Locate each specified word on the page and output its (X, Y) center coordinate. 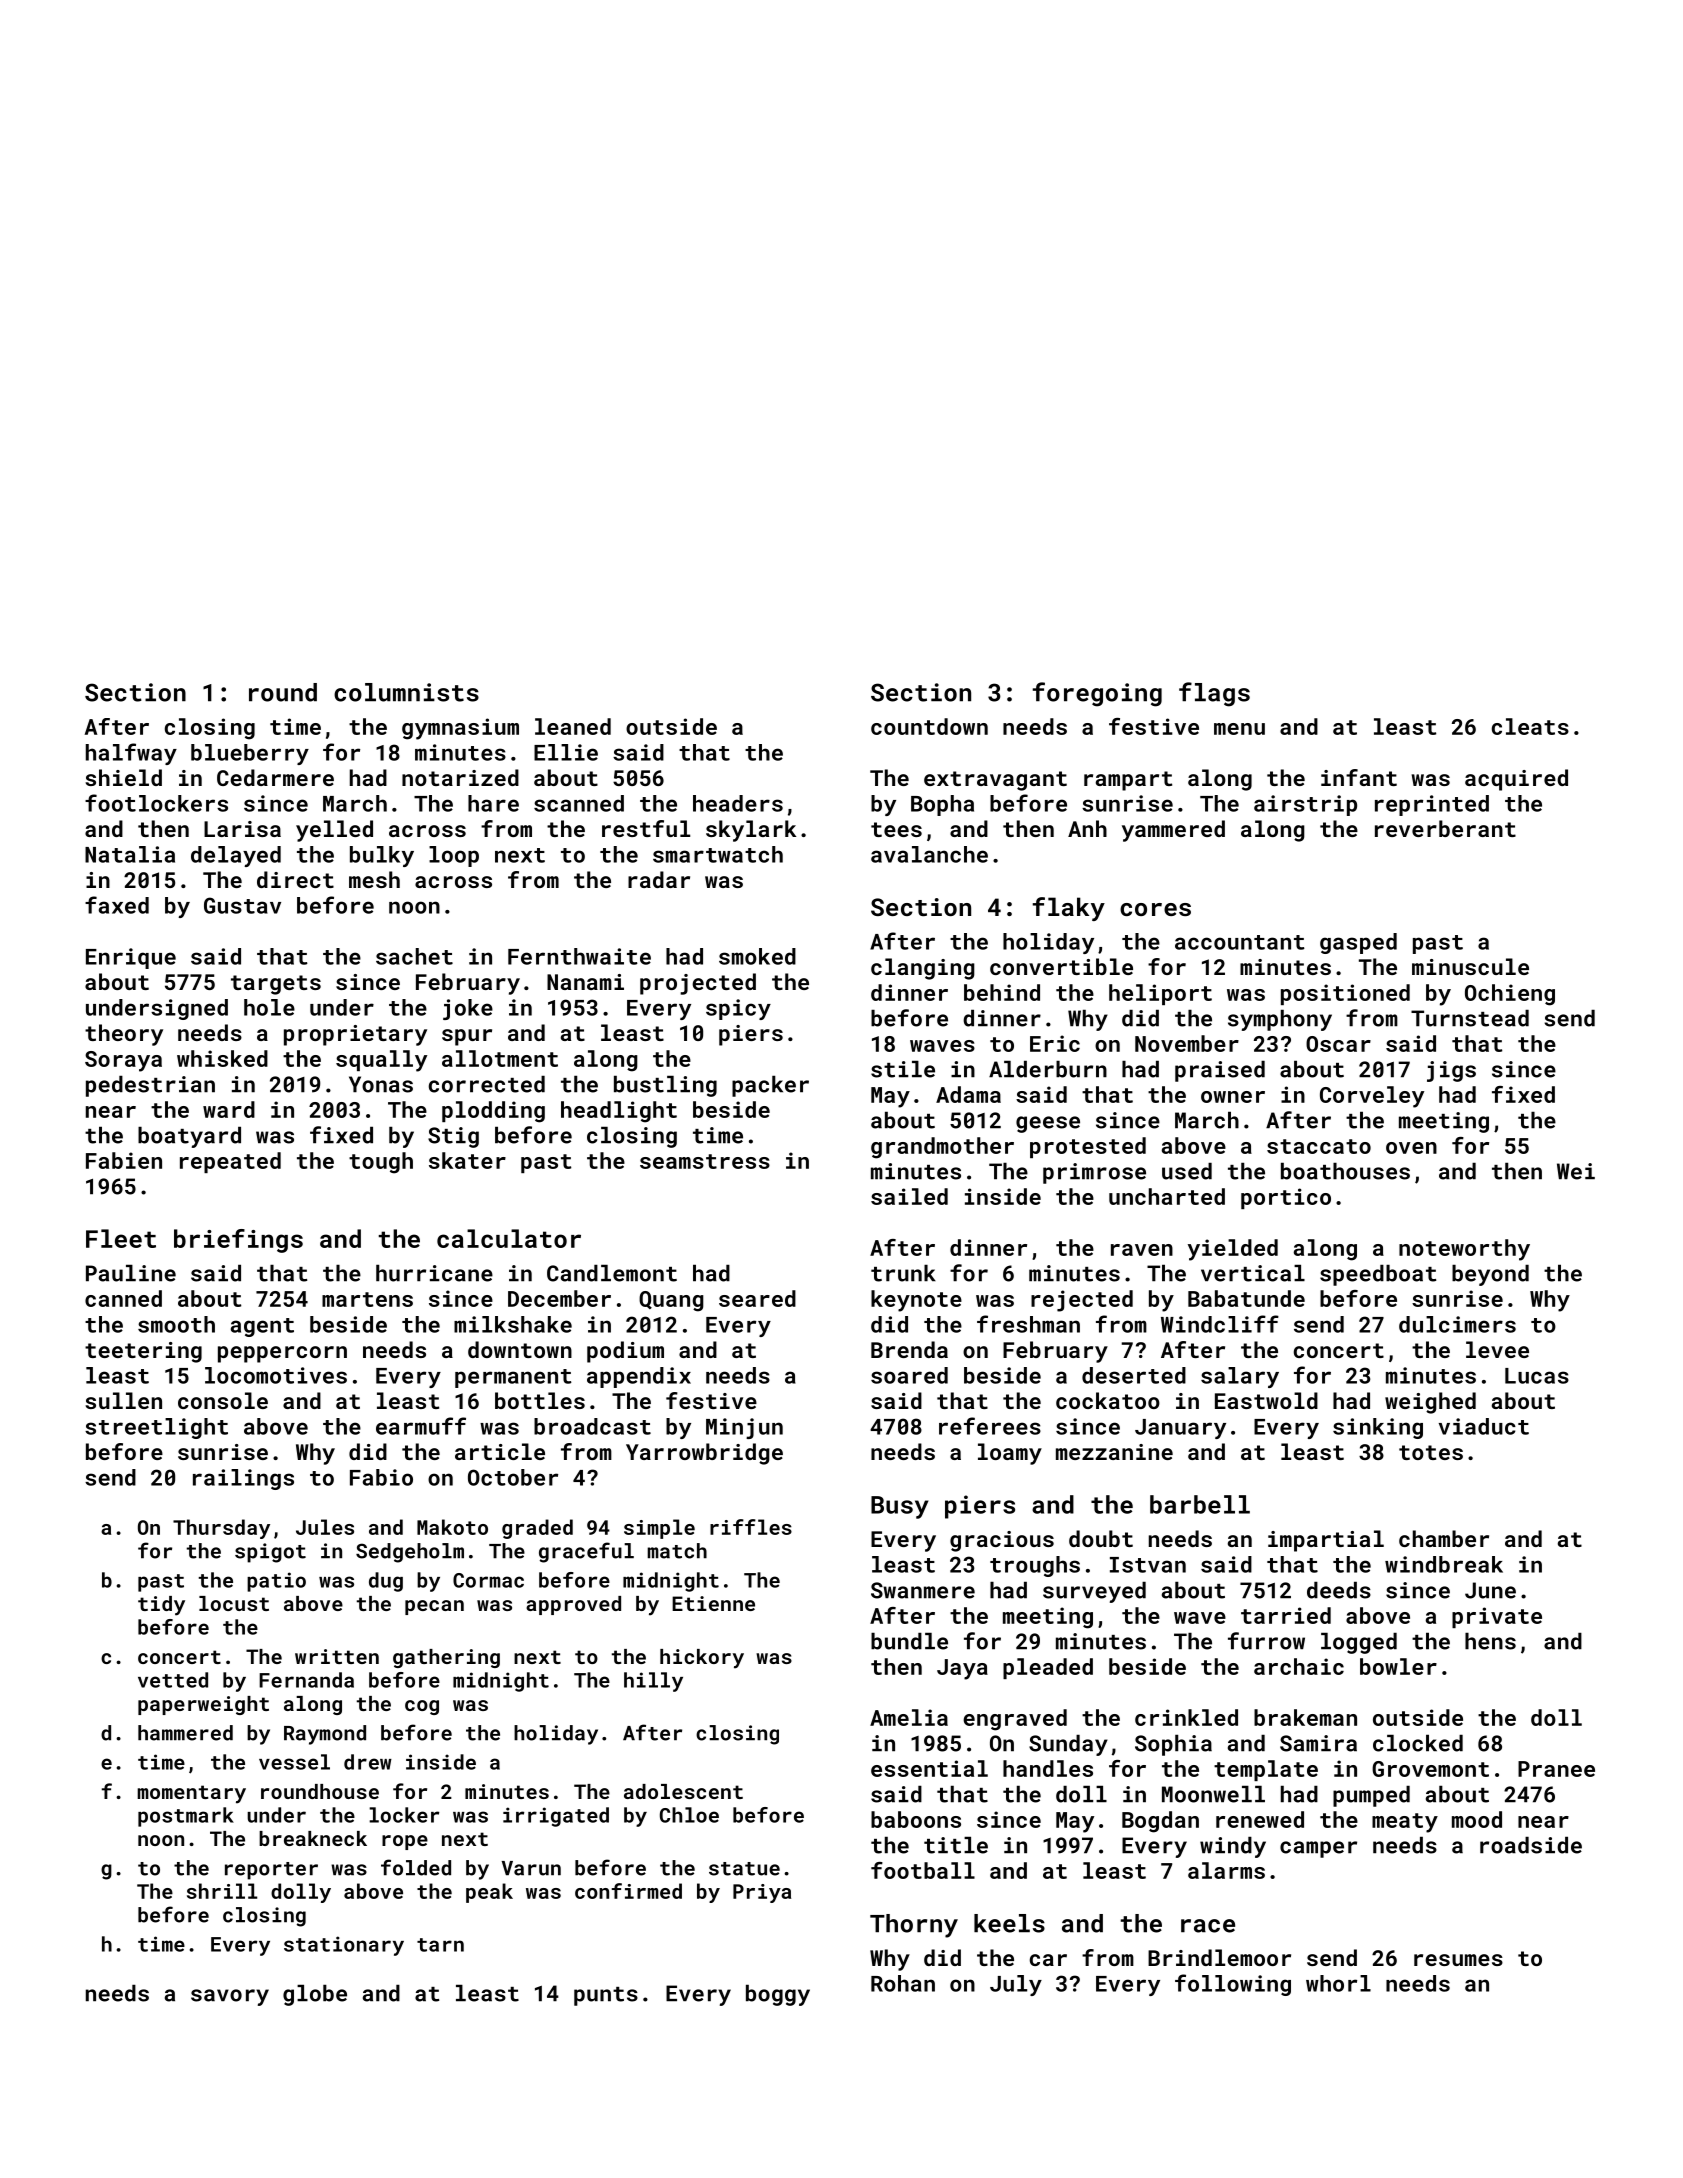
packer (770, 1086)
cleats (1530, 726)
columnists (406, 692)
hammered (185, 1733)
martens (367, 1299)
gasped (1358, 943)
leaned (573, 726)
